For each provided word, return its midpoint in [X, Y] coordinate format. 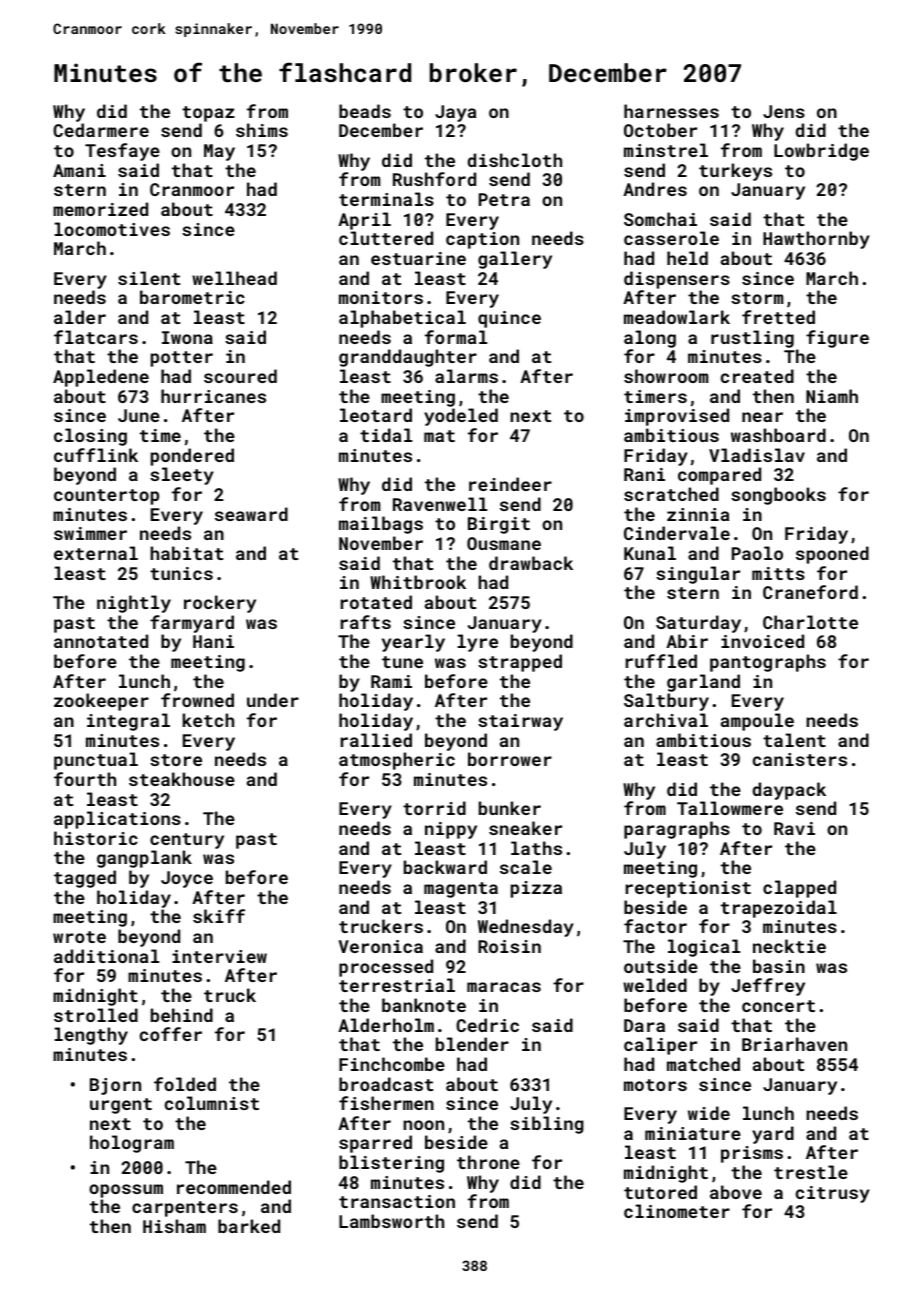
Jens [784, 111]
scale [526, 867]
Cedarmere [101, 130]
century [187, 841]
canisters [800, 759]
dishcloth [514, 160]
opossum [126, 1191]
